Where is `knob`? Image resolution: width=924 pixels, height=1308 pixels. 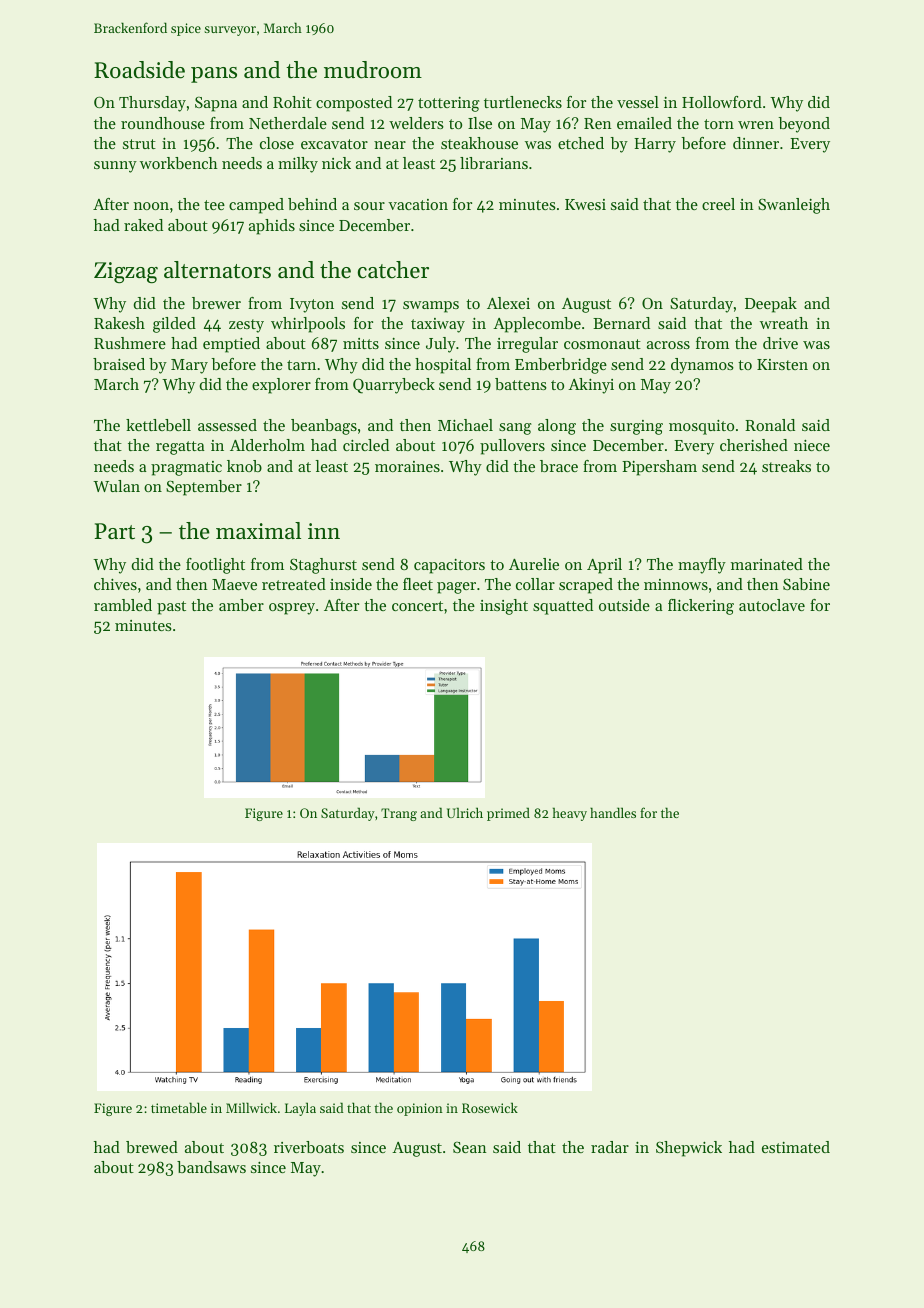 knob is located at coordinates (244, 466).
